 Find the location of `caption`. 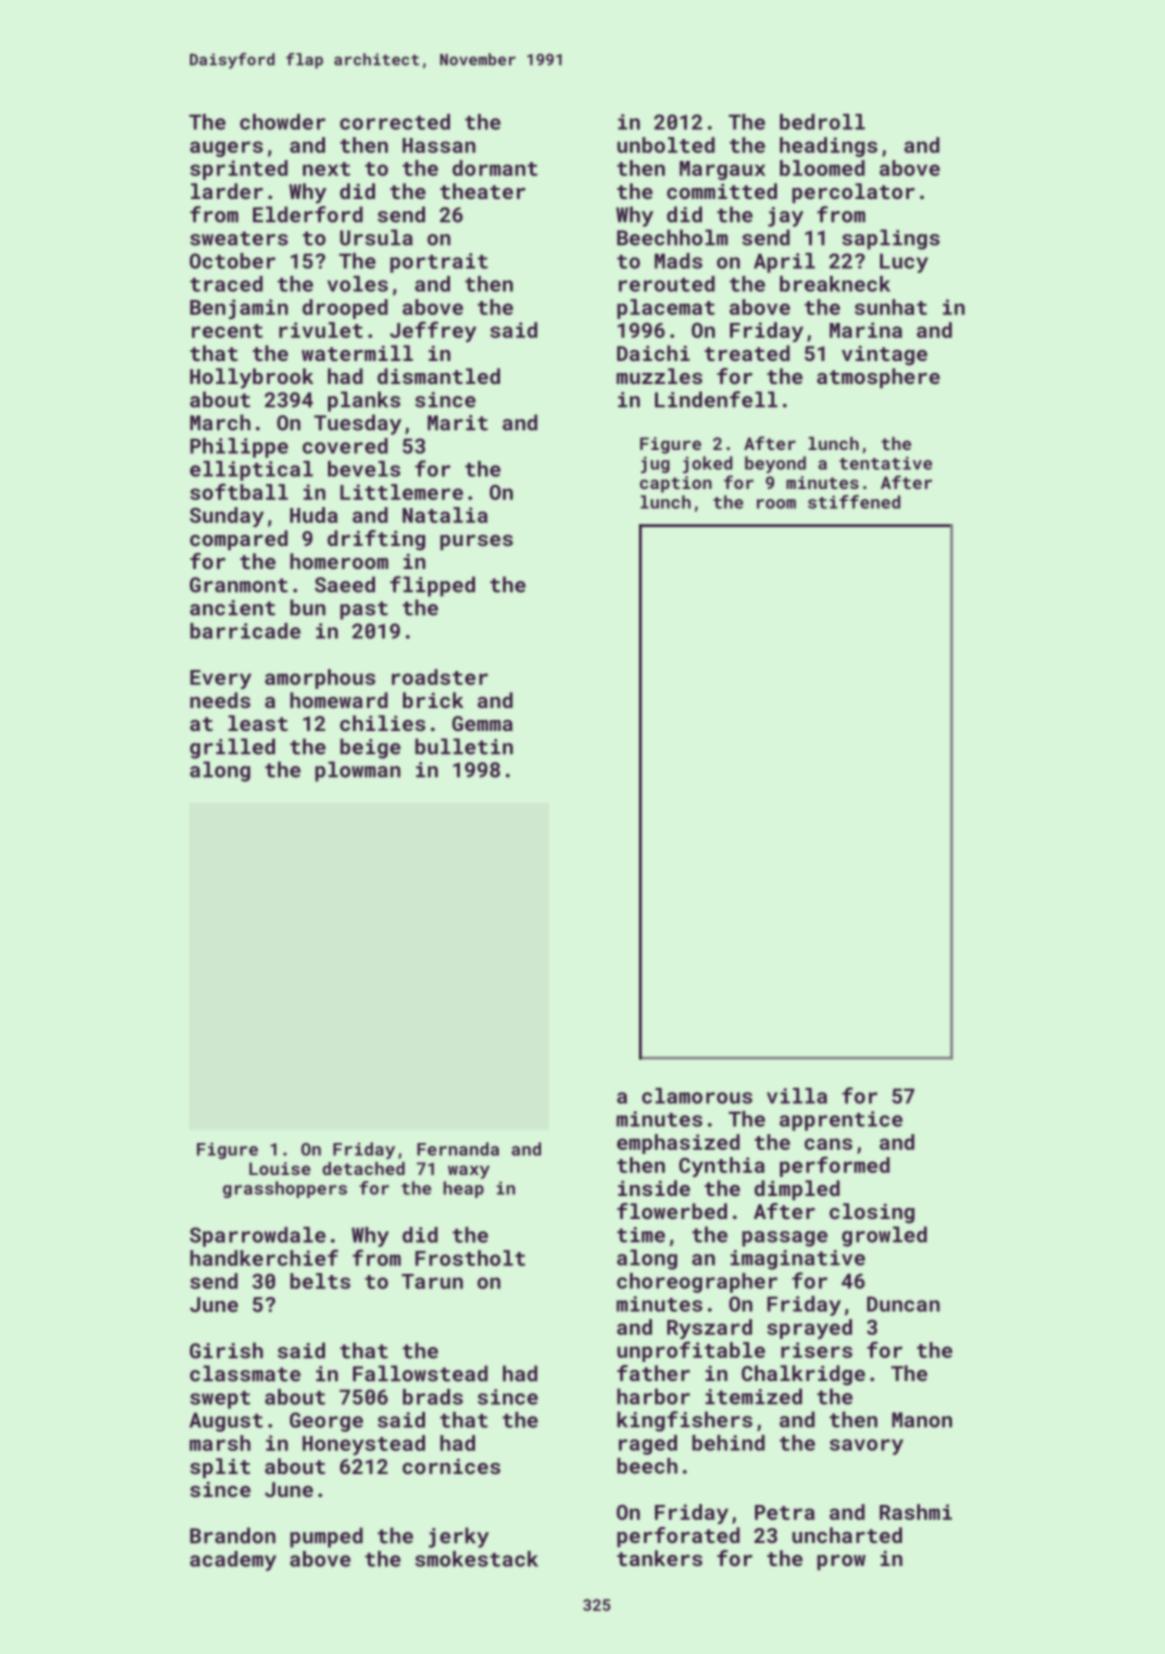

caption is located at coordinates (676, 484).
